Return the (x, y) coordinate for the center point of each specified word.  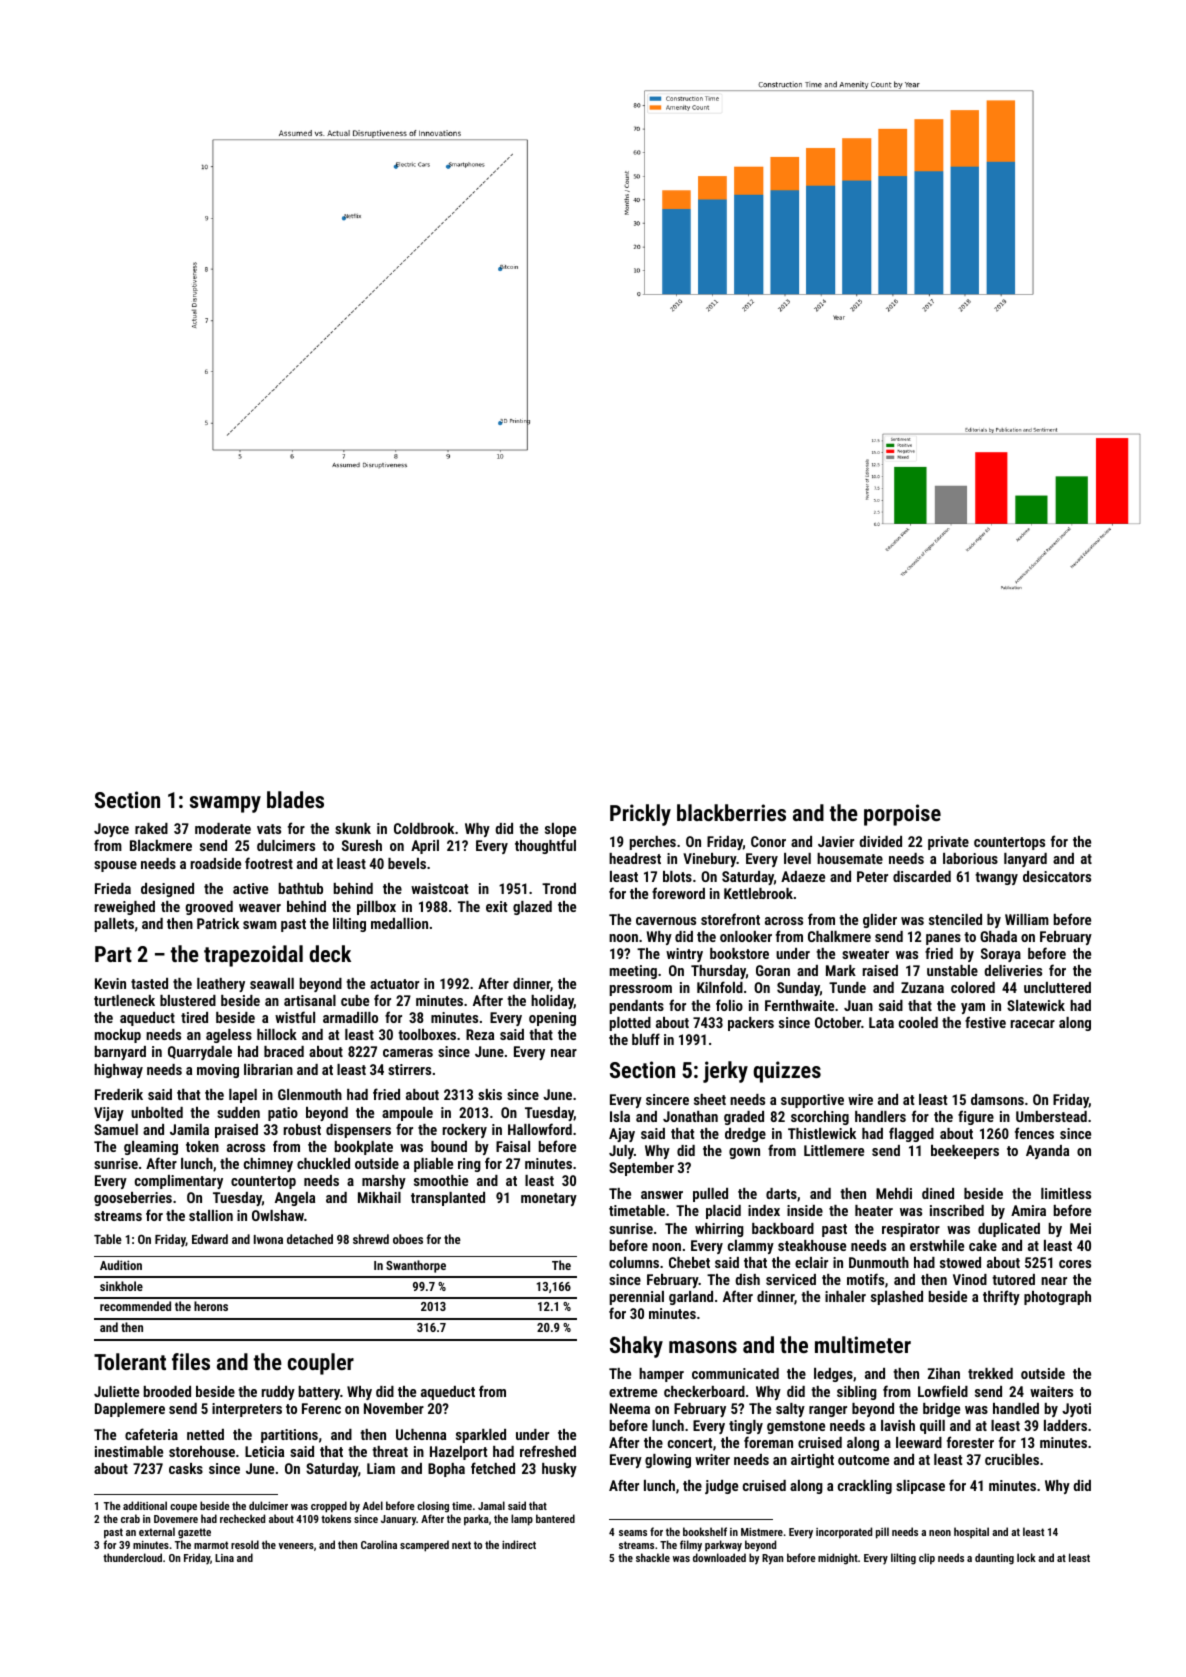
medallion (399, 923)
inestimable (129, 1451)
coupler (321, 1364)
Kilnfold (720, 987)
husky (559, 1470)
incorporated (844, 1533)
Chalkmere (839, 936)
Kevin (110, 983)
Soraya (1001, 955)
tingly (746, 1427)
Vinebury (710, 860)
